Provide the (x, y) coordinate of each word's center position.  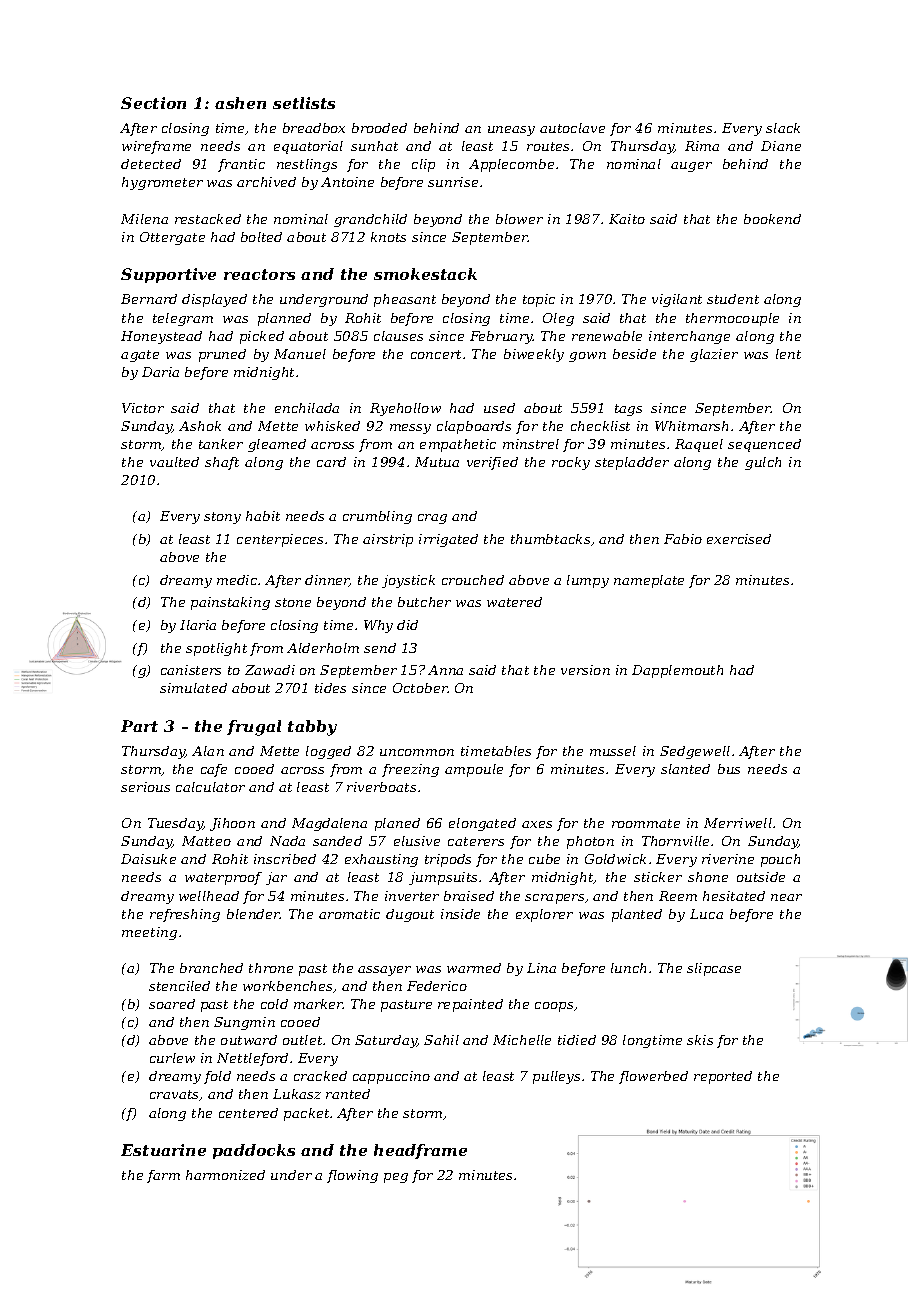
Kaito (627, 219)
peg (396, 1178)
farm (163, 1176)
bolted (261, 237)
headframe (420, 1151)
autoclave (572, 128)
